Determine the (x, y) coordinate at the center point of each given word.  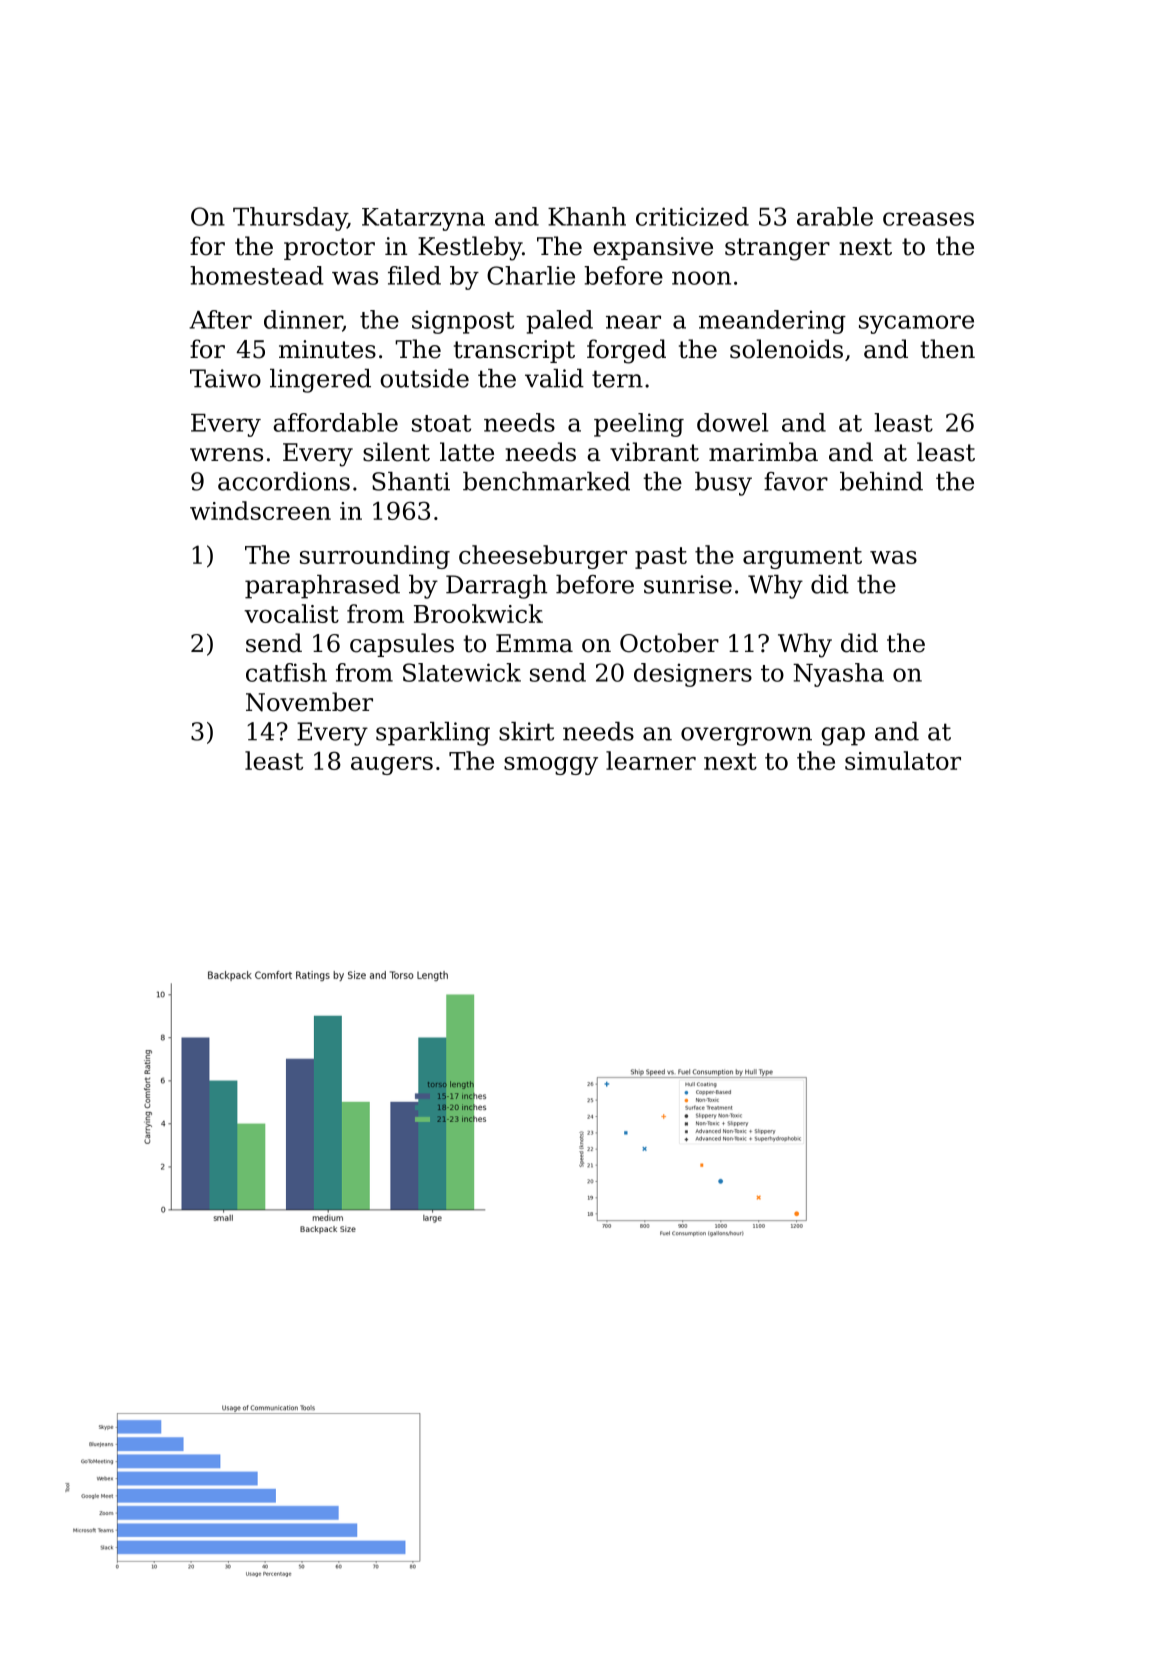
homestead (257, 275)
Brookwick (478, 613)
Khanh (587, 216)
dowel (732, 422)
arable (835, 216)
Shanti (411, 481)
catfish (286, 672)
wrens (226, 455)
